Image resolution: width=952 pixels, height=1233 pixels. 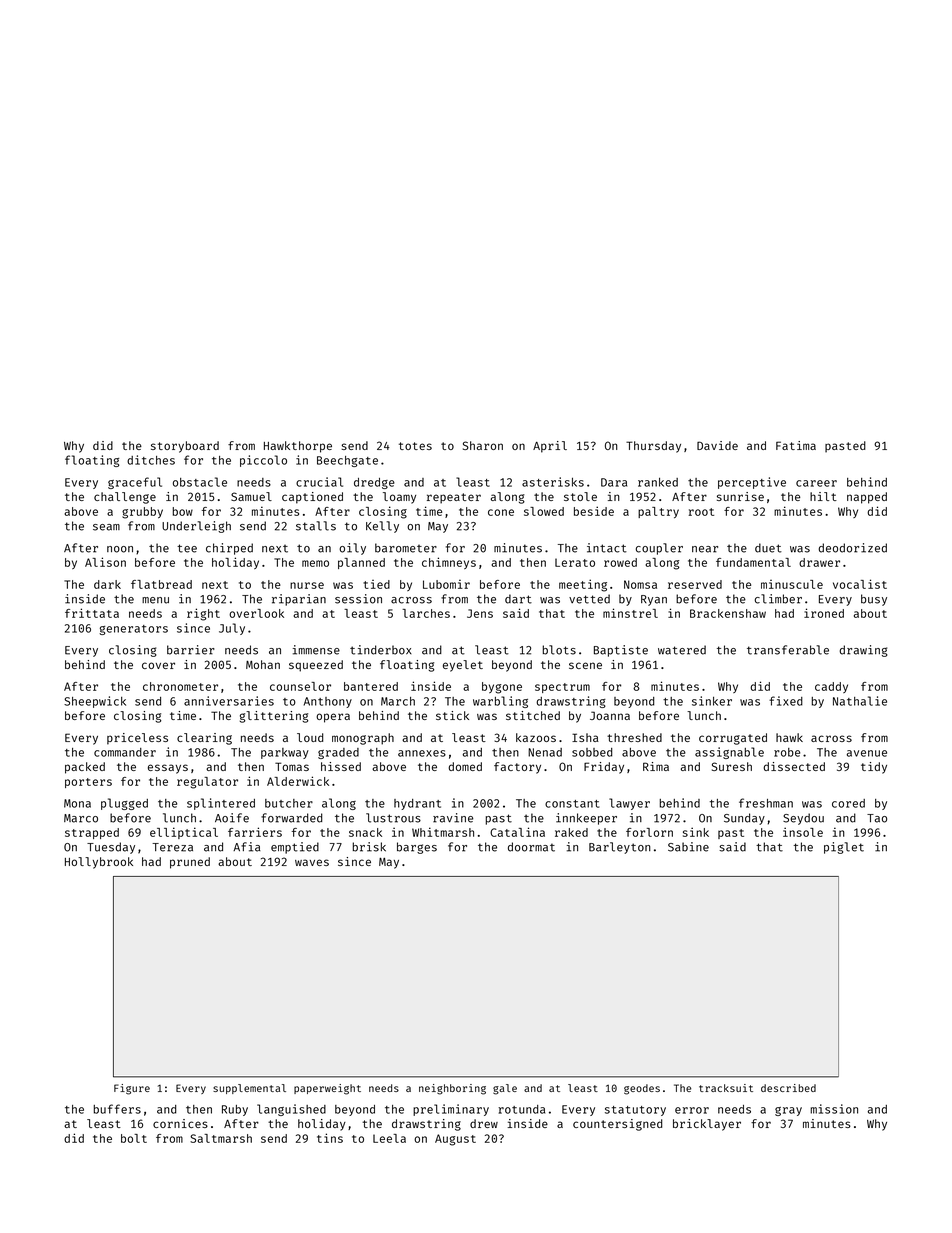 What do you see at coordinates (263, 461) in the screenshot?
I see `piccolo` at bounding box center [263, 461].
